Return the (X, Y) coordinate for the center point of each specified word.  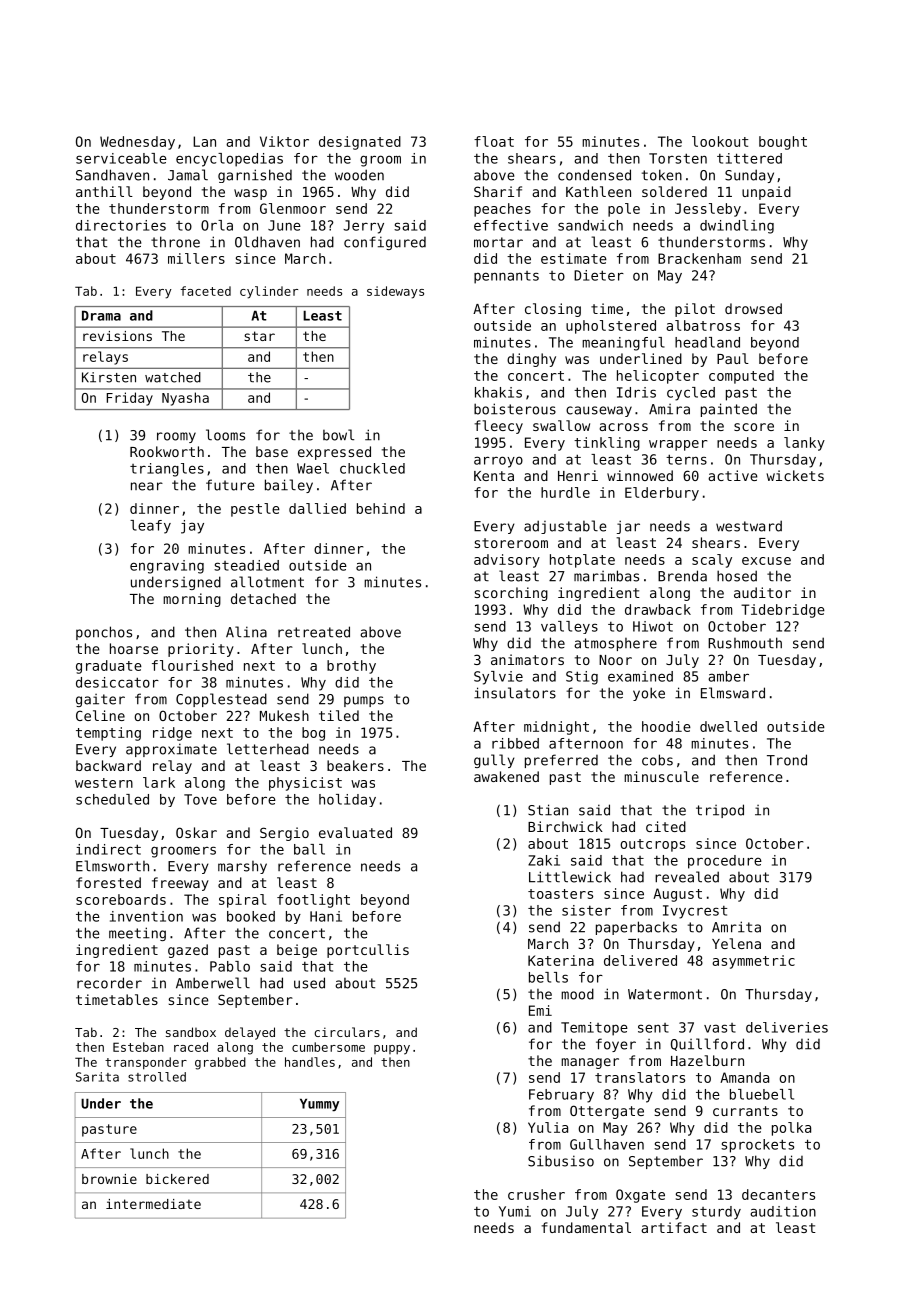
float (494, 141)
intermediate (153, 1204)
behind (381, 508)
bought (783, 143)
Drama (101, 315)
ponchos (104, 633)
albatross (703, 325)
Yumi (515, 1211)
